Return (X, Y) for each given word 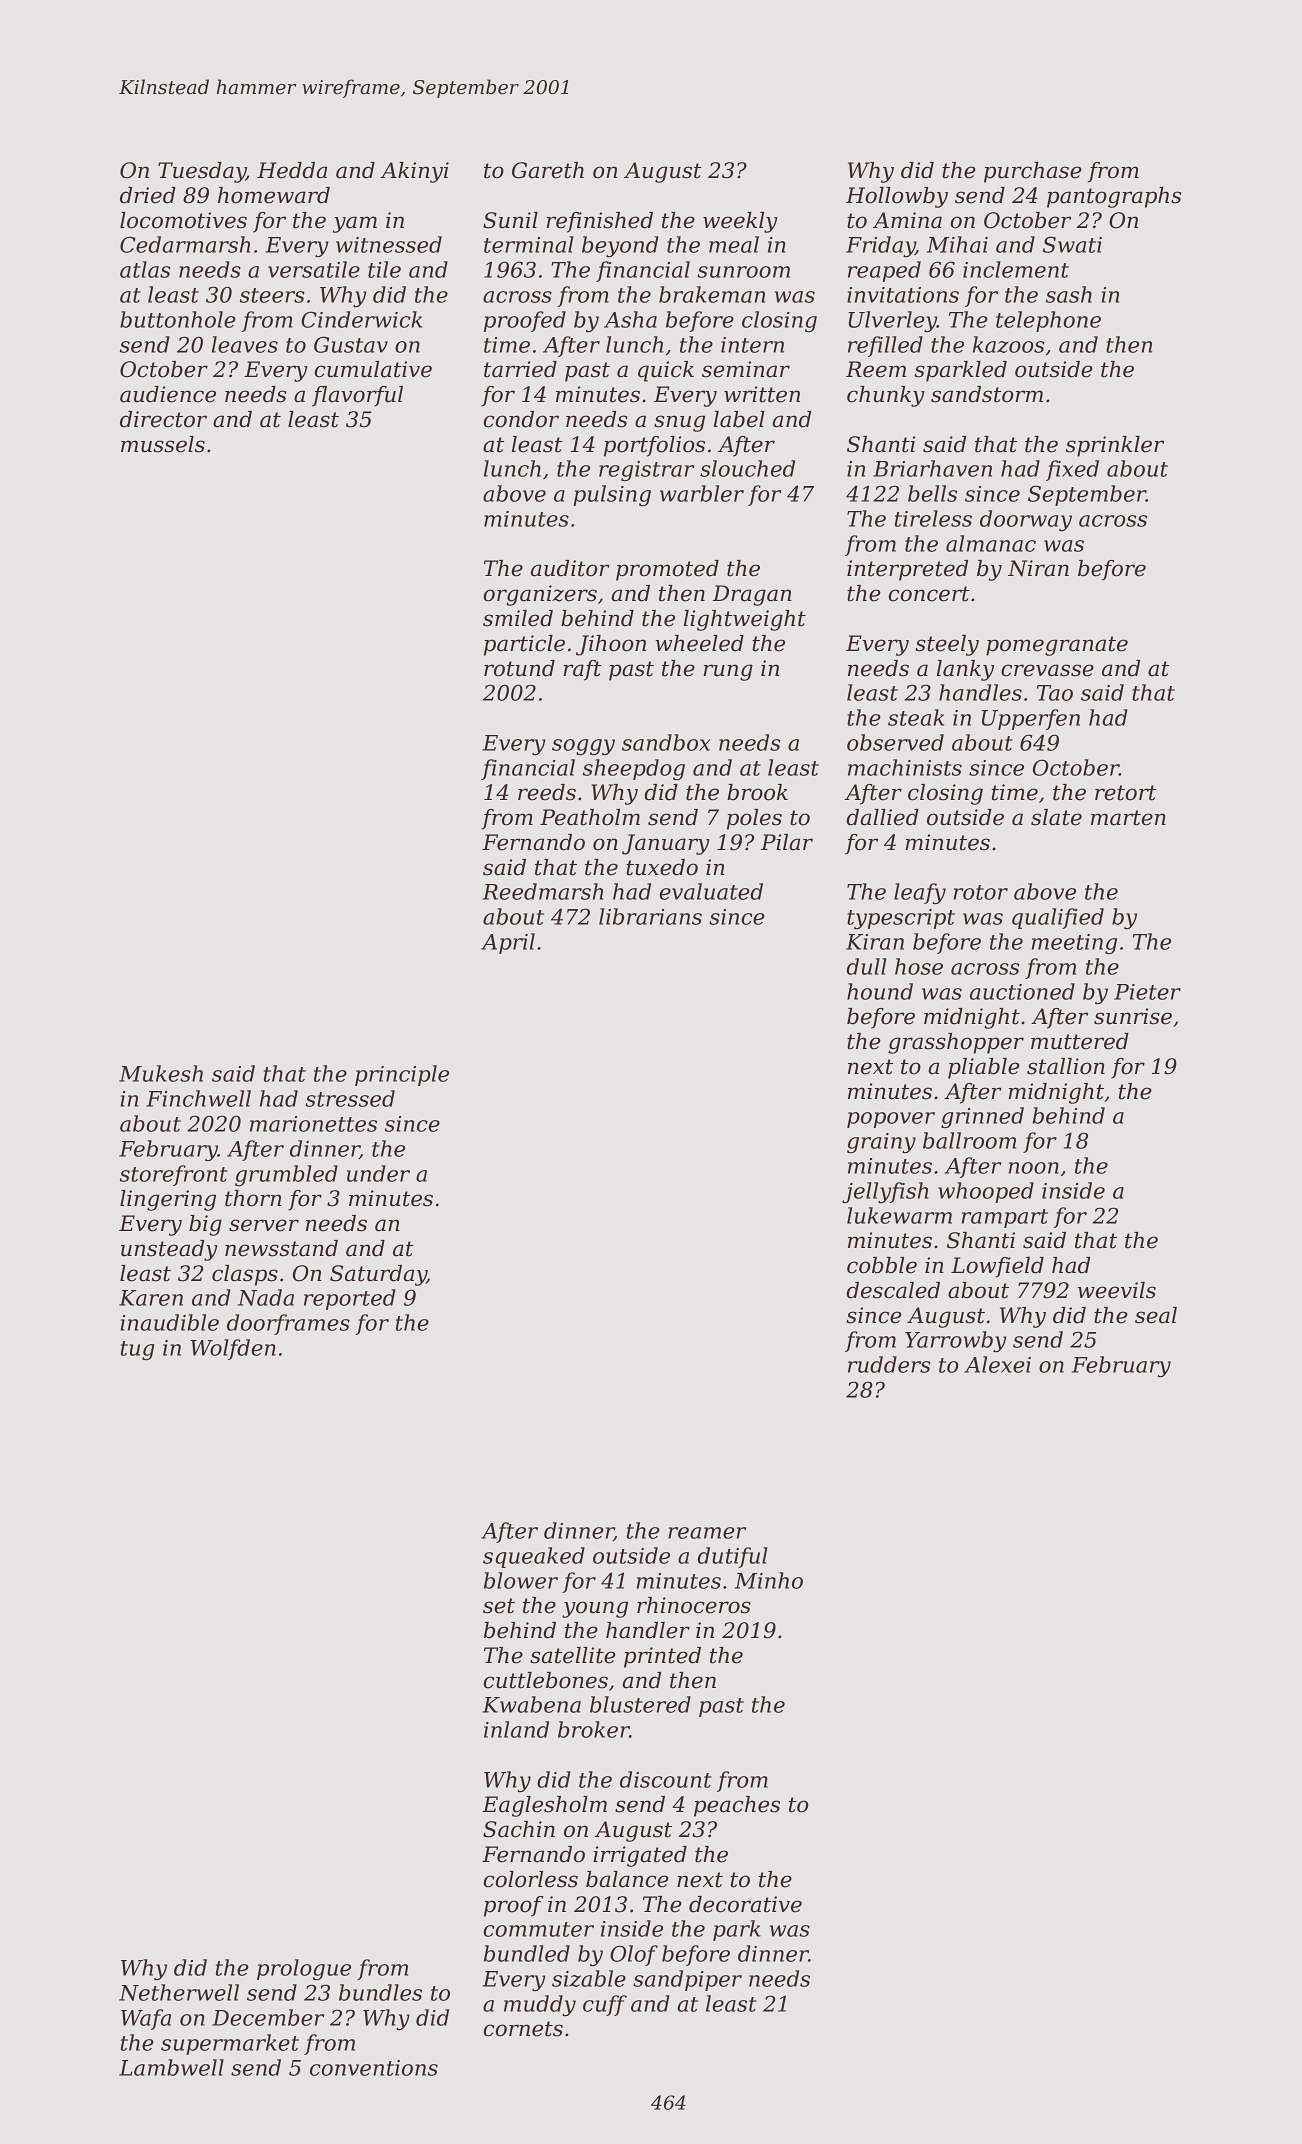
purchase (1033, 172)
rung (728, 672)
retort (1126, 793)
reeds (547, 792)
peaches (737, 1806)
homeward (274, 195)
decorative (745, 1904)
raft (582, 670)
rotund (519, 668)
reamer (707, 1533)
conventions (374, 2068)
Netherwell (179, 1992)
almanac (991, 543)
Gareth (548, 170)
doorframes (288, 1324)
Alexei (997, 1364)
